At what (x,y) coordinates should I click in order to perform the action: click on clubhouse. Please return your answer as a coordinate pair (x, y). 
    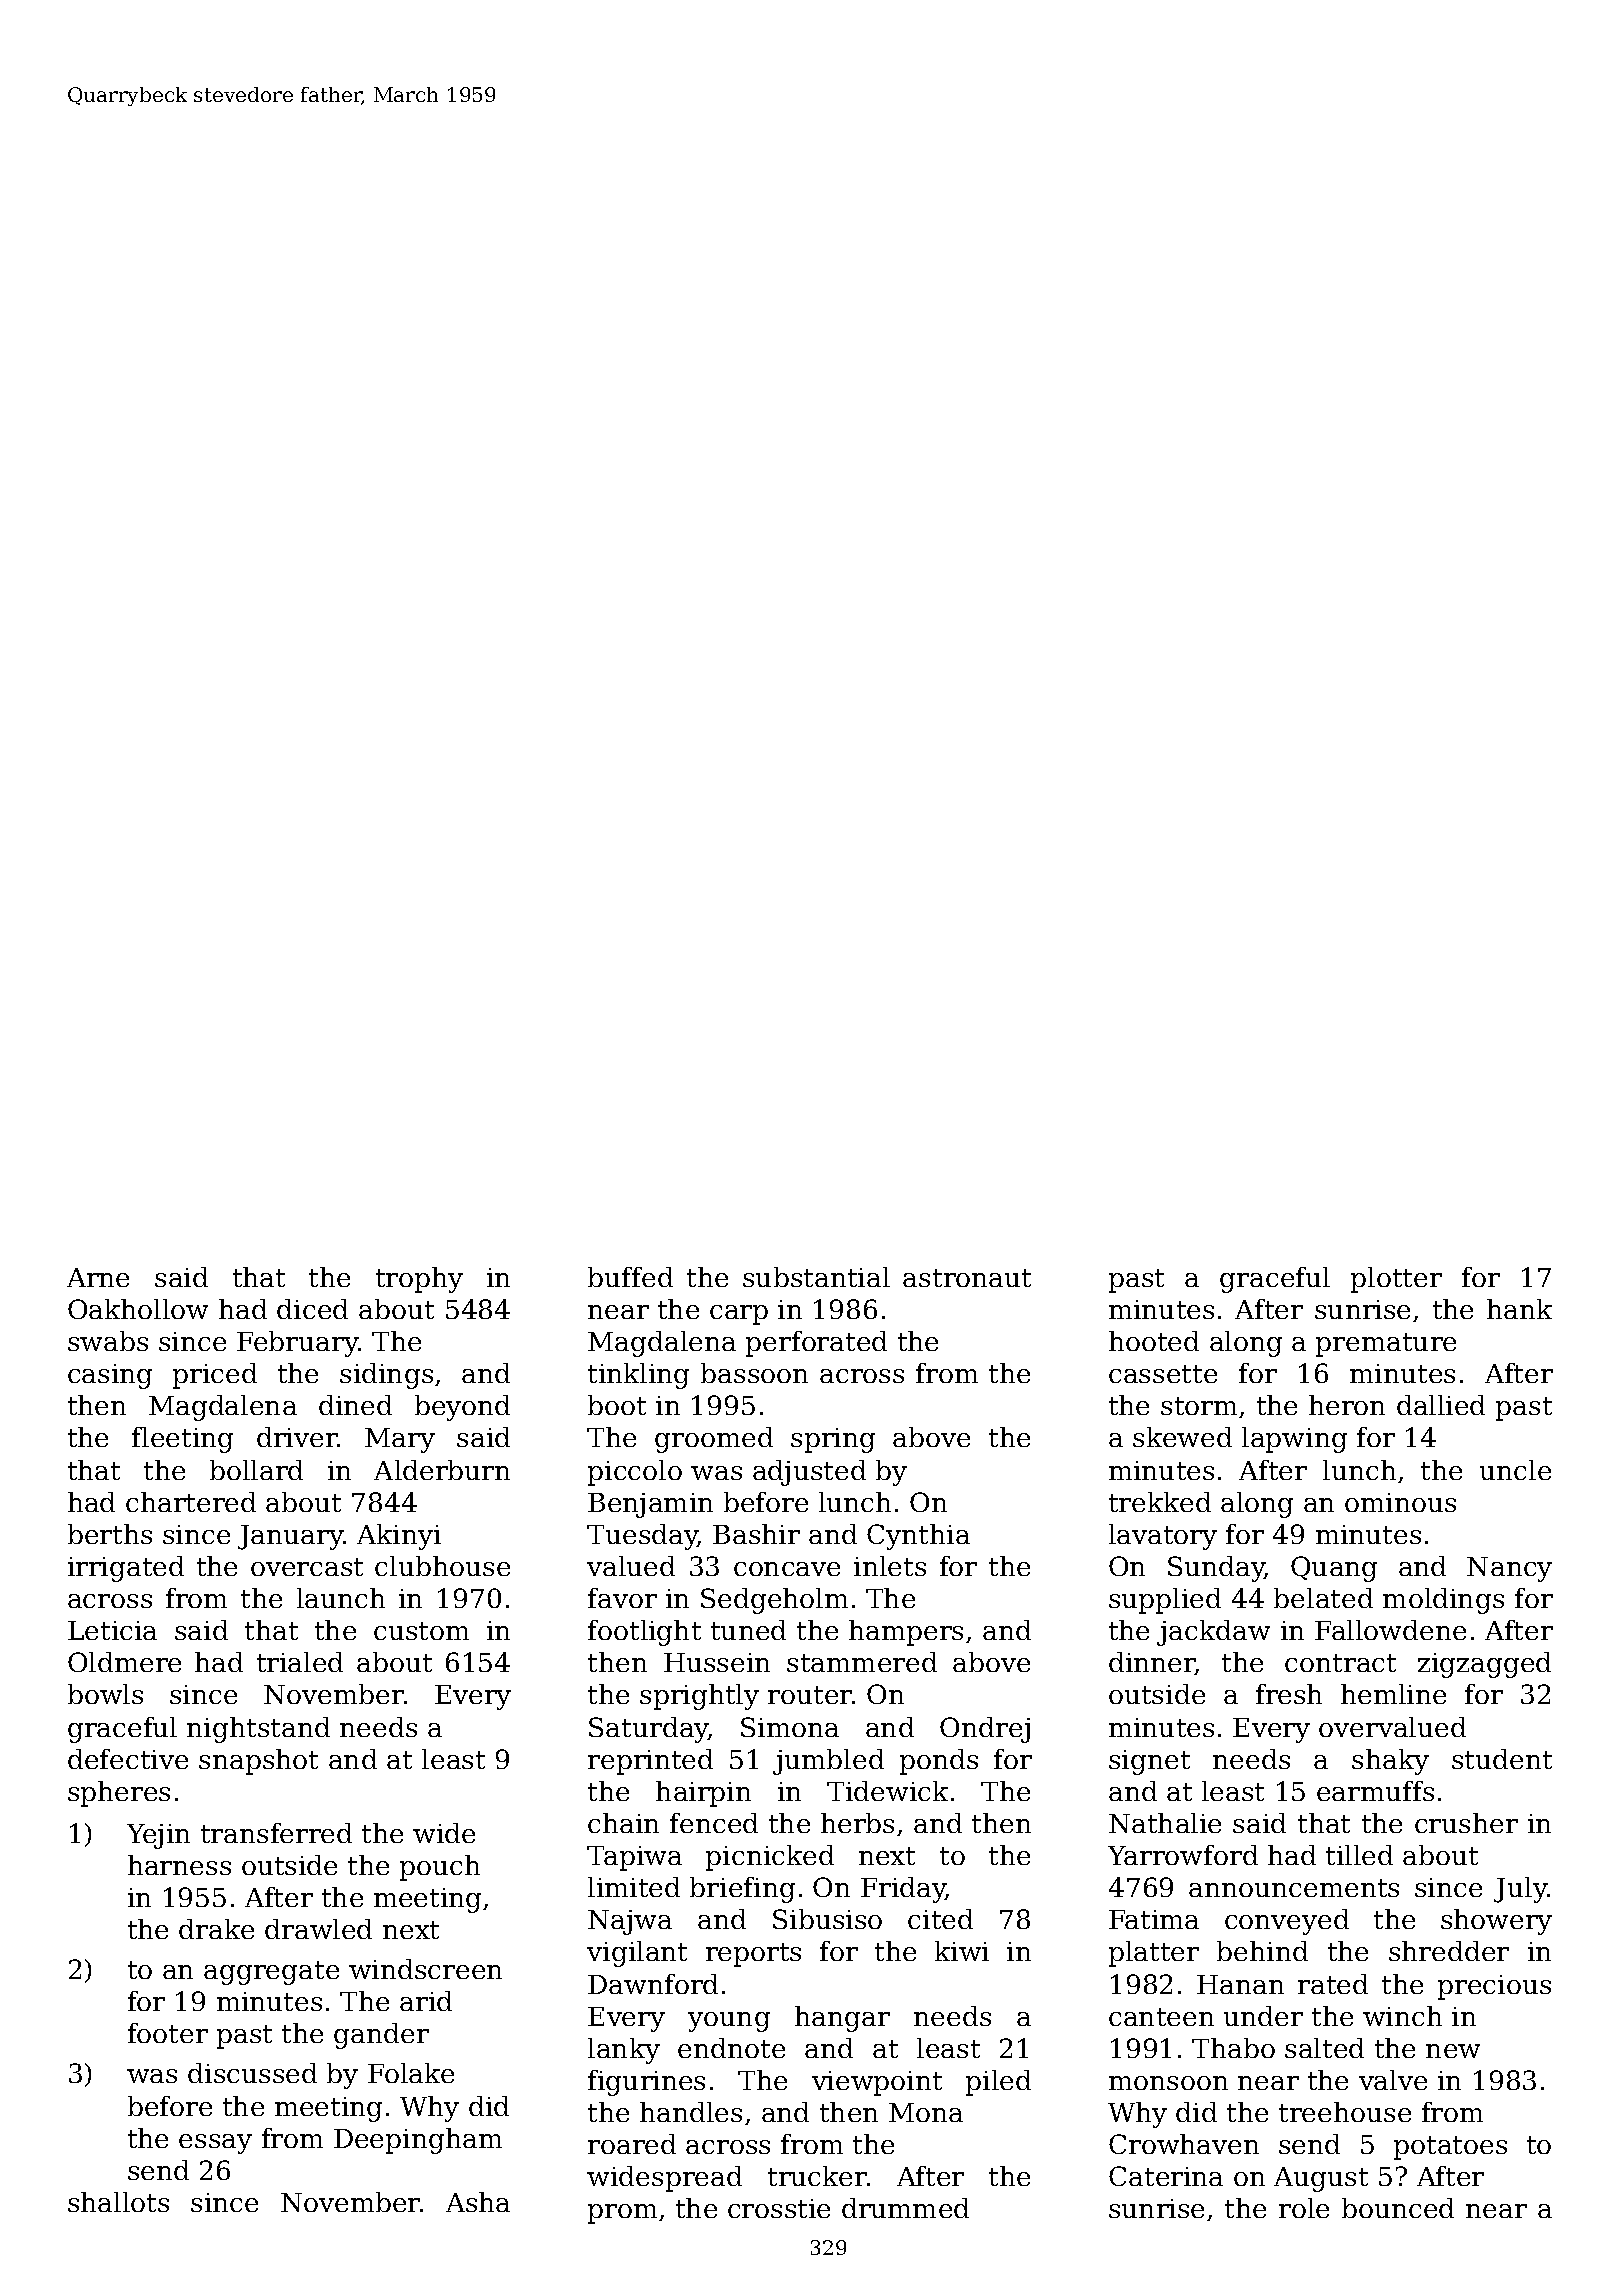
    Looking at the image, I should click on (442, 1566).
